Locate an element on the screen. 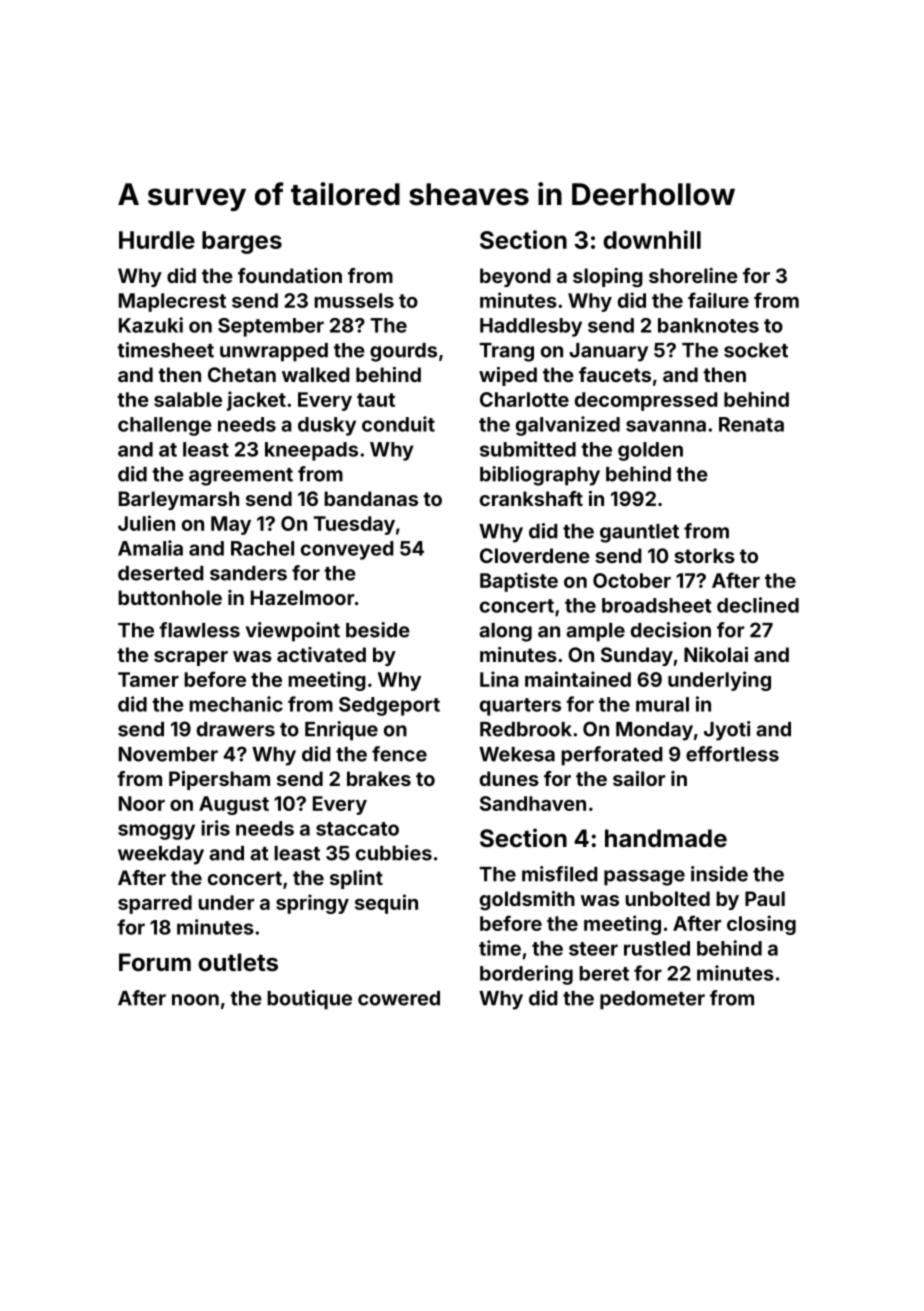 The width and height of the screenshot is (924, 1311). outlets is located at coordinates (238, 962).
